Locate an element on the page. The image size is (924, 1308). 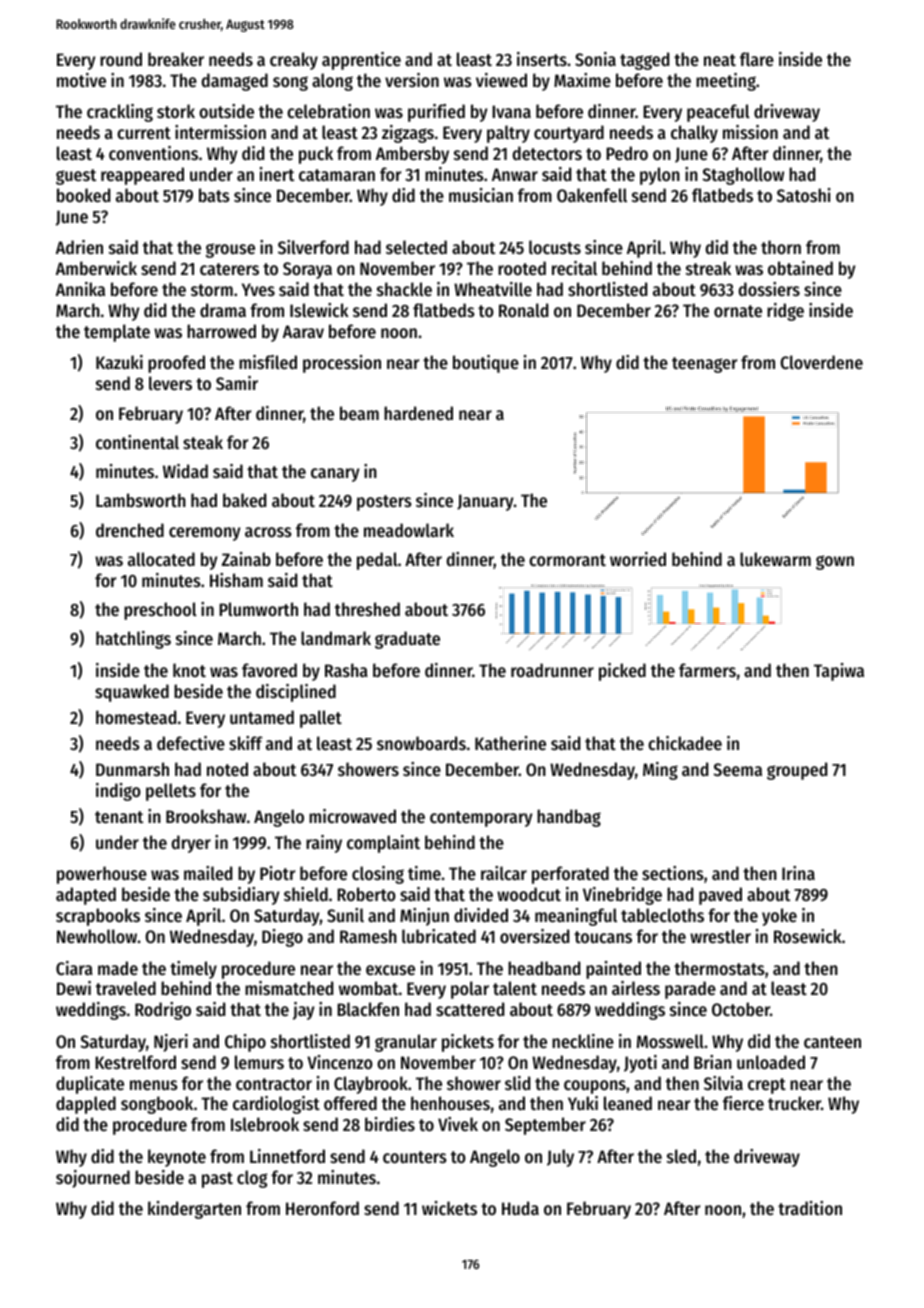
gown is located at coordinates (835, 562).
